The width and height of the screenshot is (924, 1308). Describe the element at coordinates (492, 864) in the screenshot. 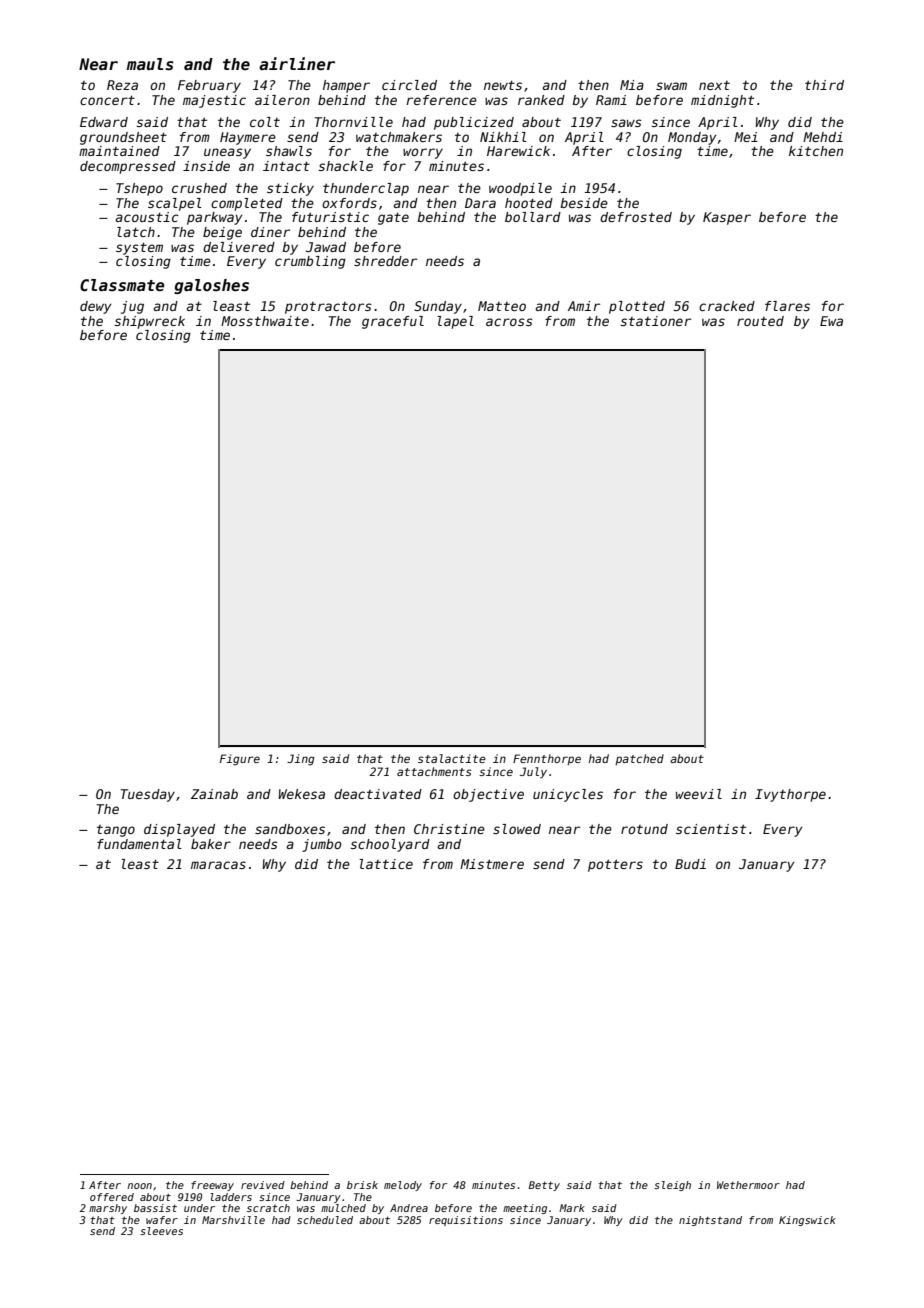

I see `Mistmere` at that location.
